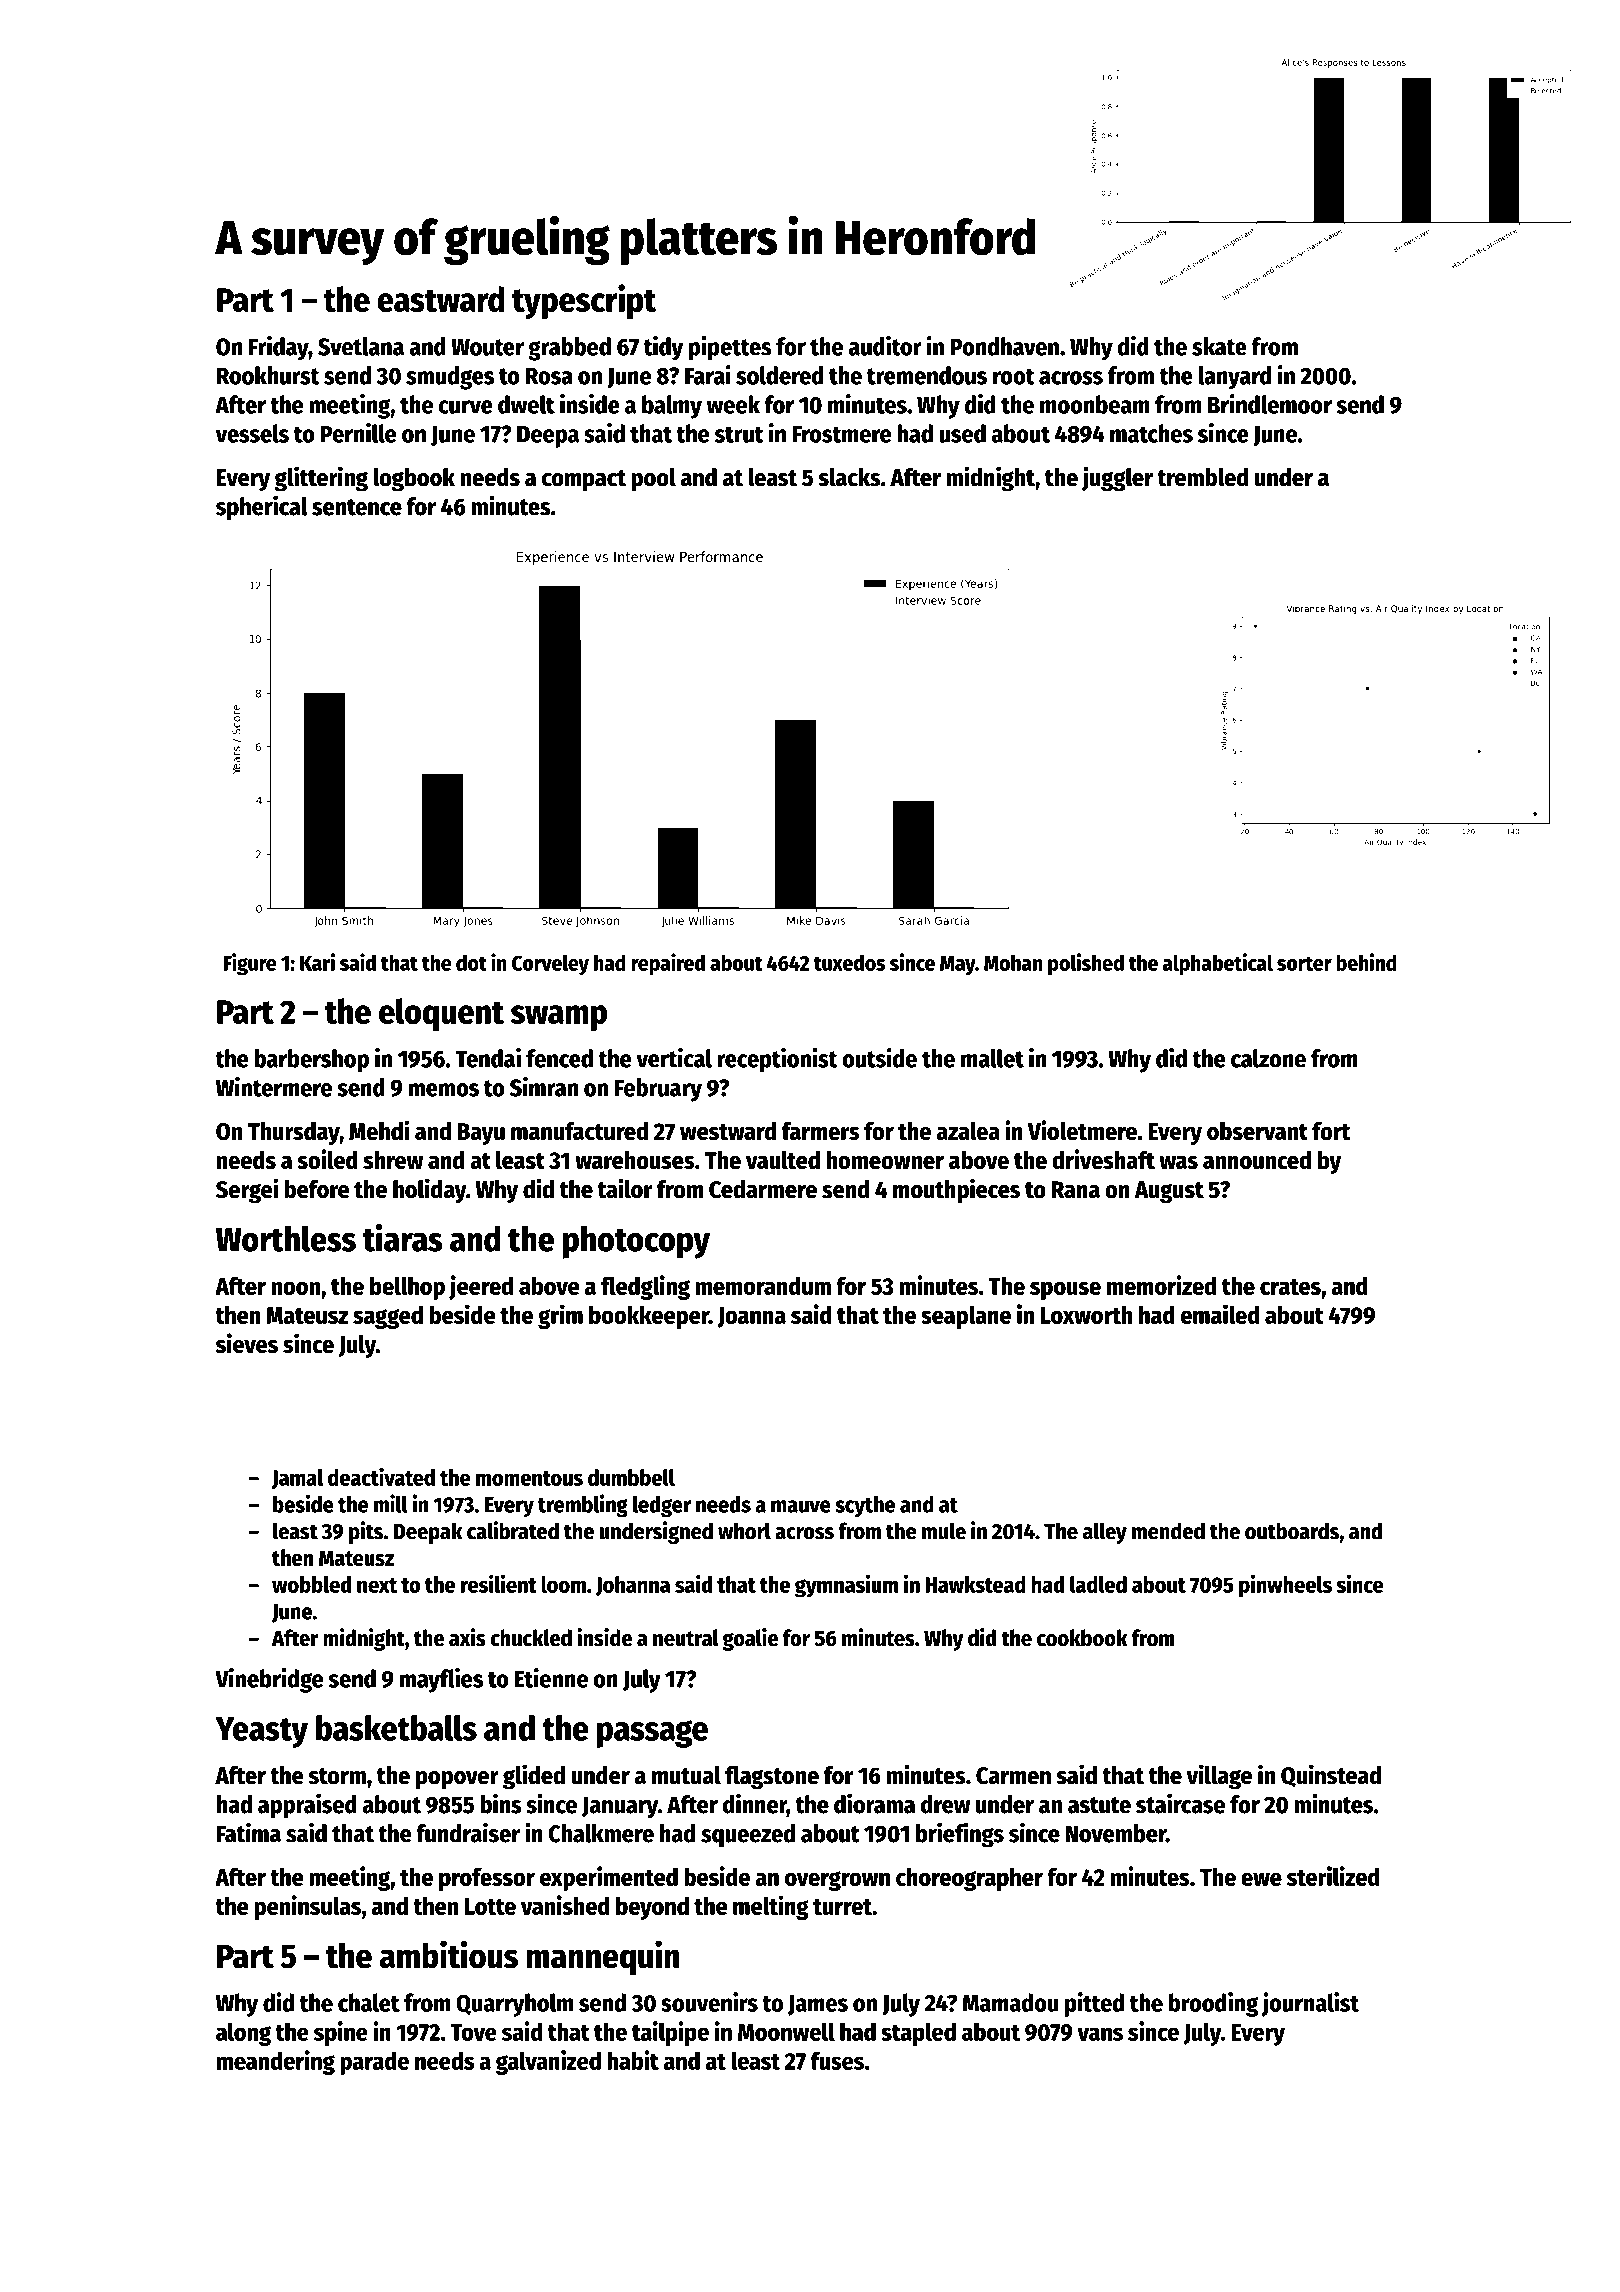 This screenshot has height=2292, width=1620. Describe the element at coordinates (885, 346) in the screenshot. I see `auditor` at that location.
